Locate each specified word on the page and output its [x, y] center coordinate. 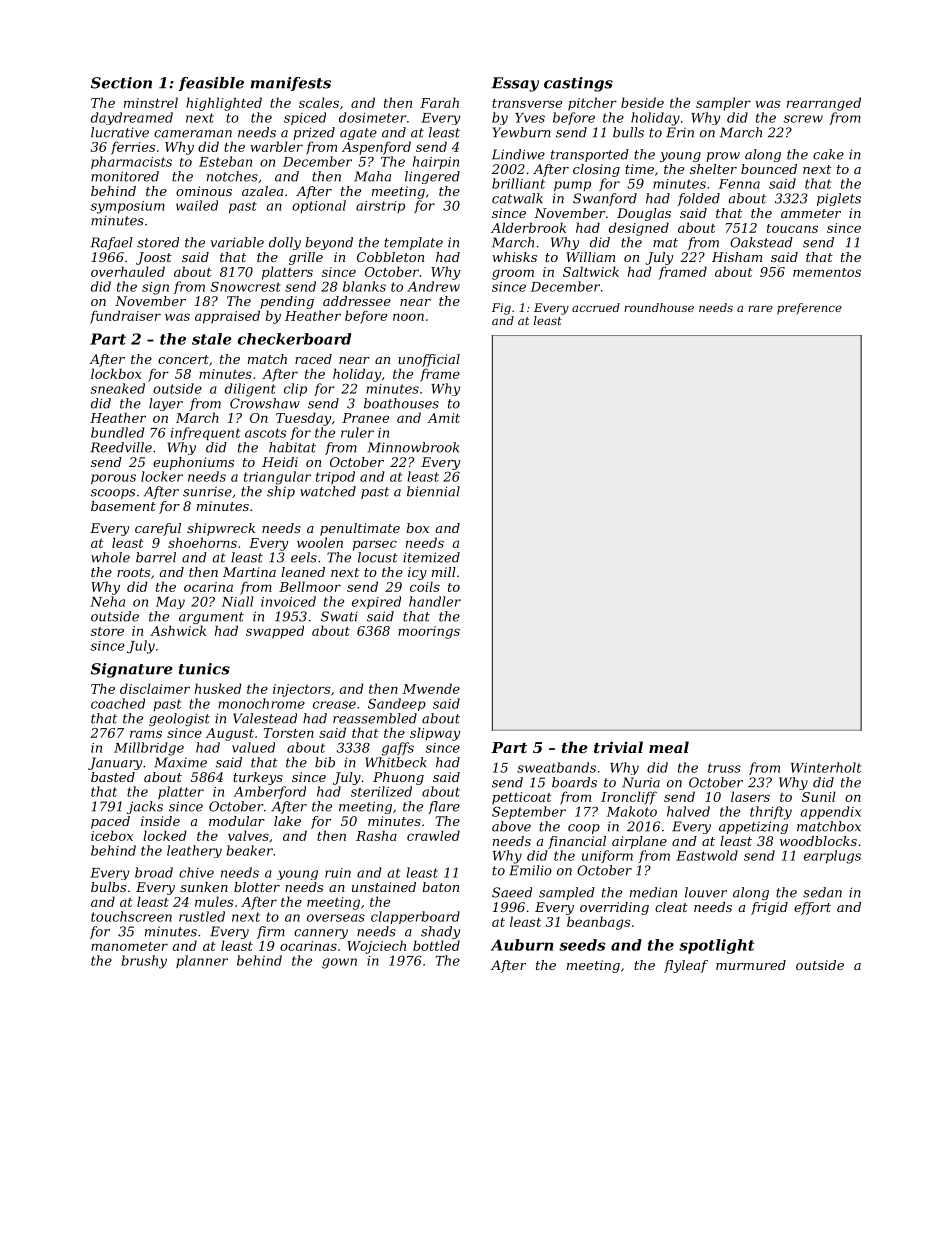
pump [572, 186]
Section [121, 83]
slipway [435, 734]
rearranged [824, 104]
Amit [443, 418]
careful [158, 529]
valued [253, 747]
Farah [439, 102]
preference [809, 309]
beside [642, 102]
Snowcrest [245, 286]
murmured [751, 965]
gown [339, 963]
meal [669, 747]
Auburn [522, 945]
